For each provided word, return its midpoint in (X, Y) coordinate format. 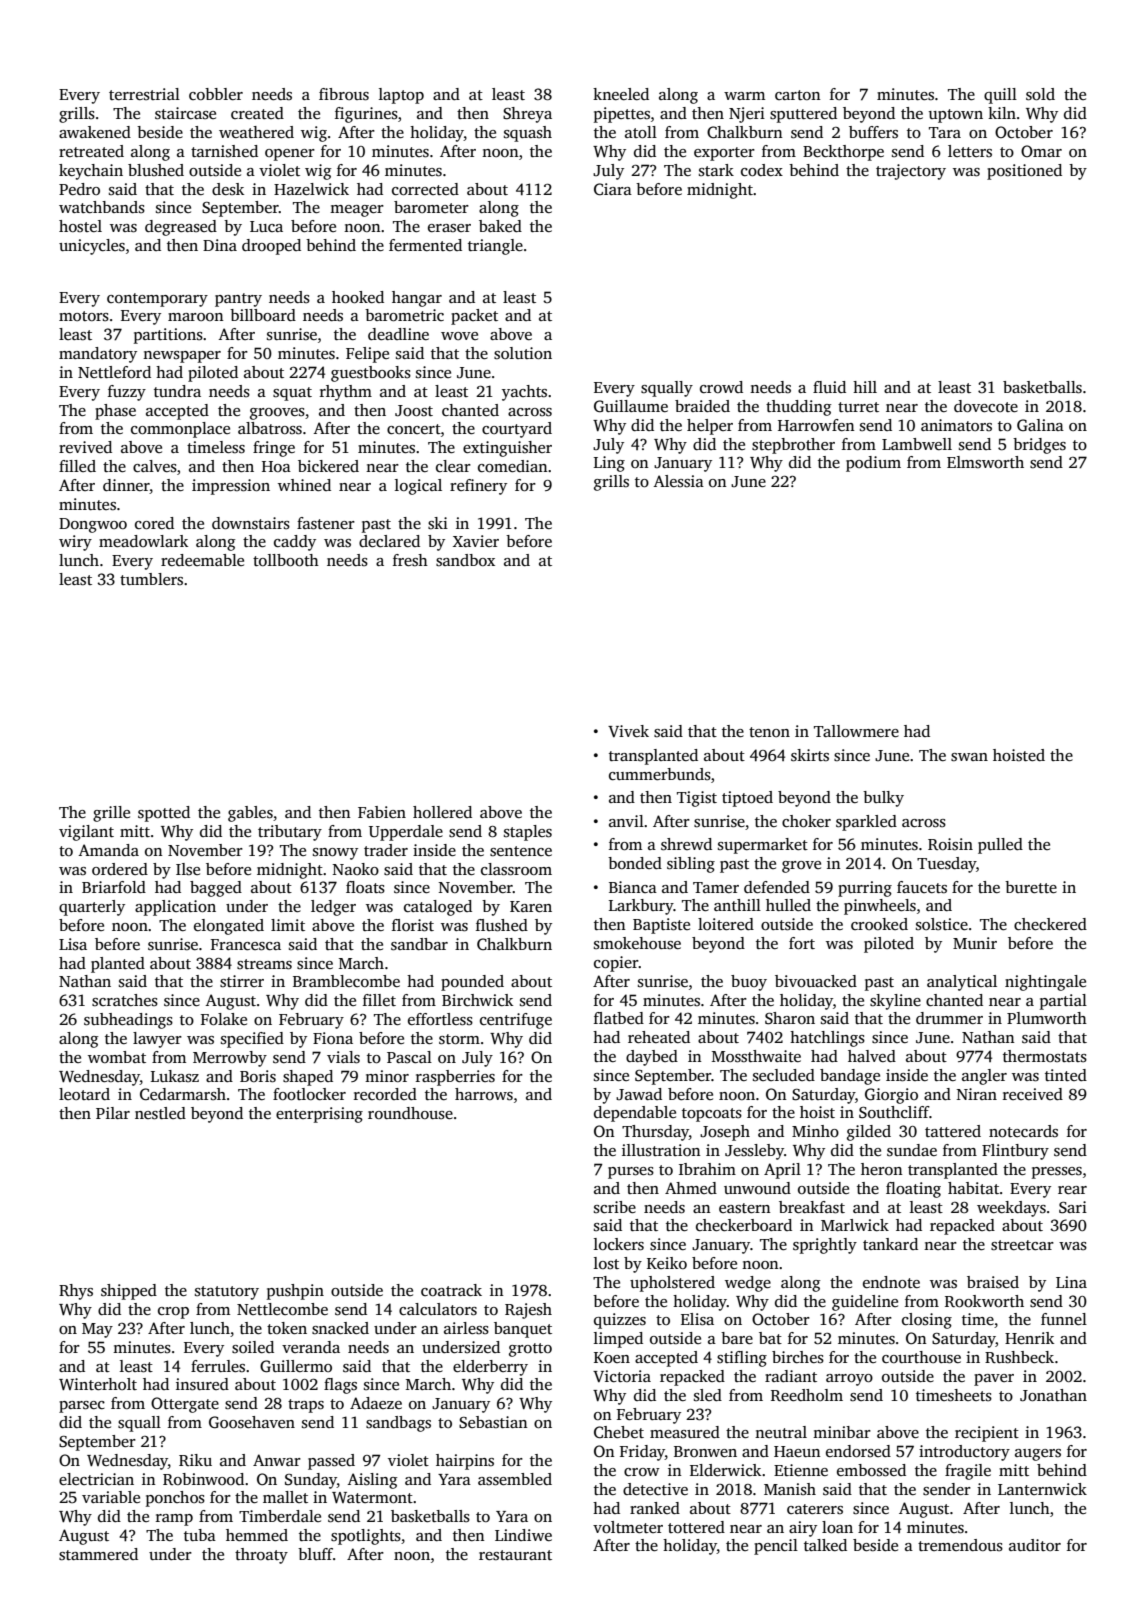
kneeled (621, 94)
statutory (227, 1293)
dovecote (986, 406)
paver (994, 1380)
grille (111, 814)
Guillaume (631, 406)
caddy (295, 543)
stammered (98, 1554)
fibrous (344, 94)
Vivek (628, 731)
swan (969, 757)
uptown (956, 116)
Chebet (619, 1432)
